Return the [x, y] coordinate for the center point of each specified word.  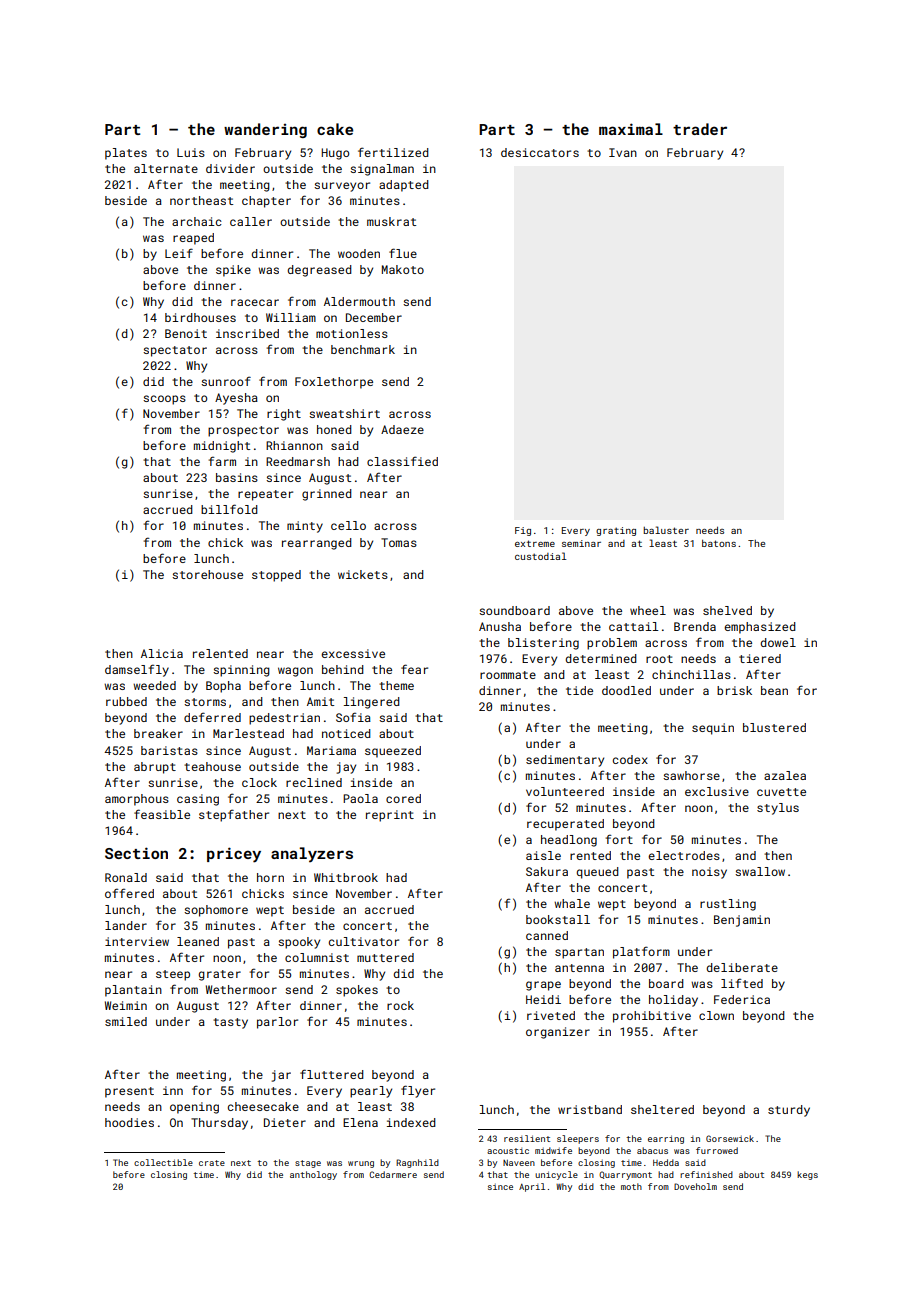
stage [308, 1164]
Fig [523, 531]
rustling [728, 905]
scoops [164, 400]
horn [270, 877]
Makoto [403, 269]
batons [719, 543]
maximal [631, 129]
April [532, 1187]
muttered [385, 957]
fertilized [393, 152]
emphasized [760, 628]
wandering [265, 130]
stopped [276, 576]
